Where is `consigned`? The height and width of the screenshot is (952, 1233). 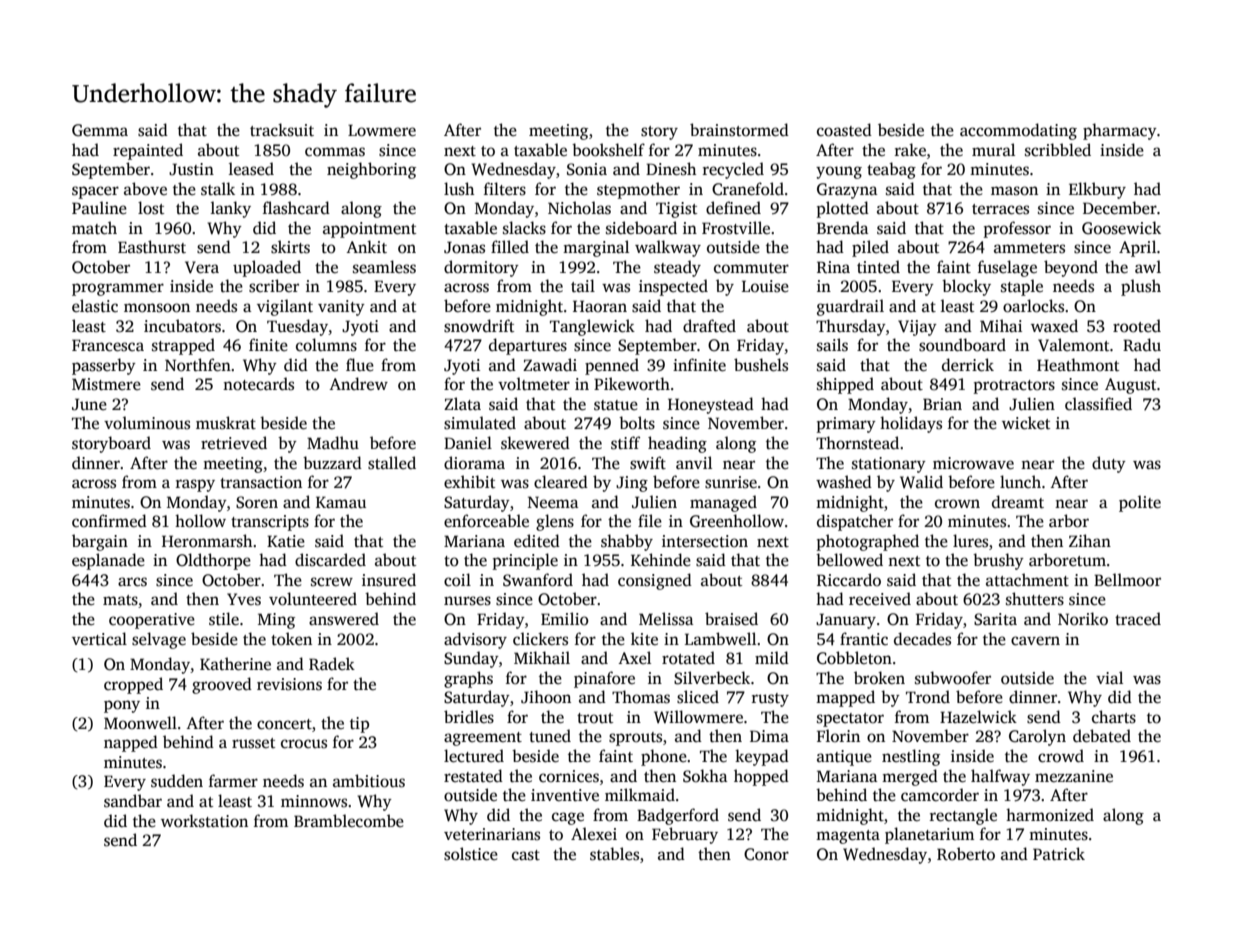 consigned is located at coordinates (655, 581).
